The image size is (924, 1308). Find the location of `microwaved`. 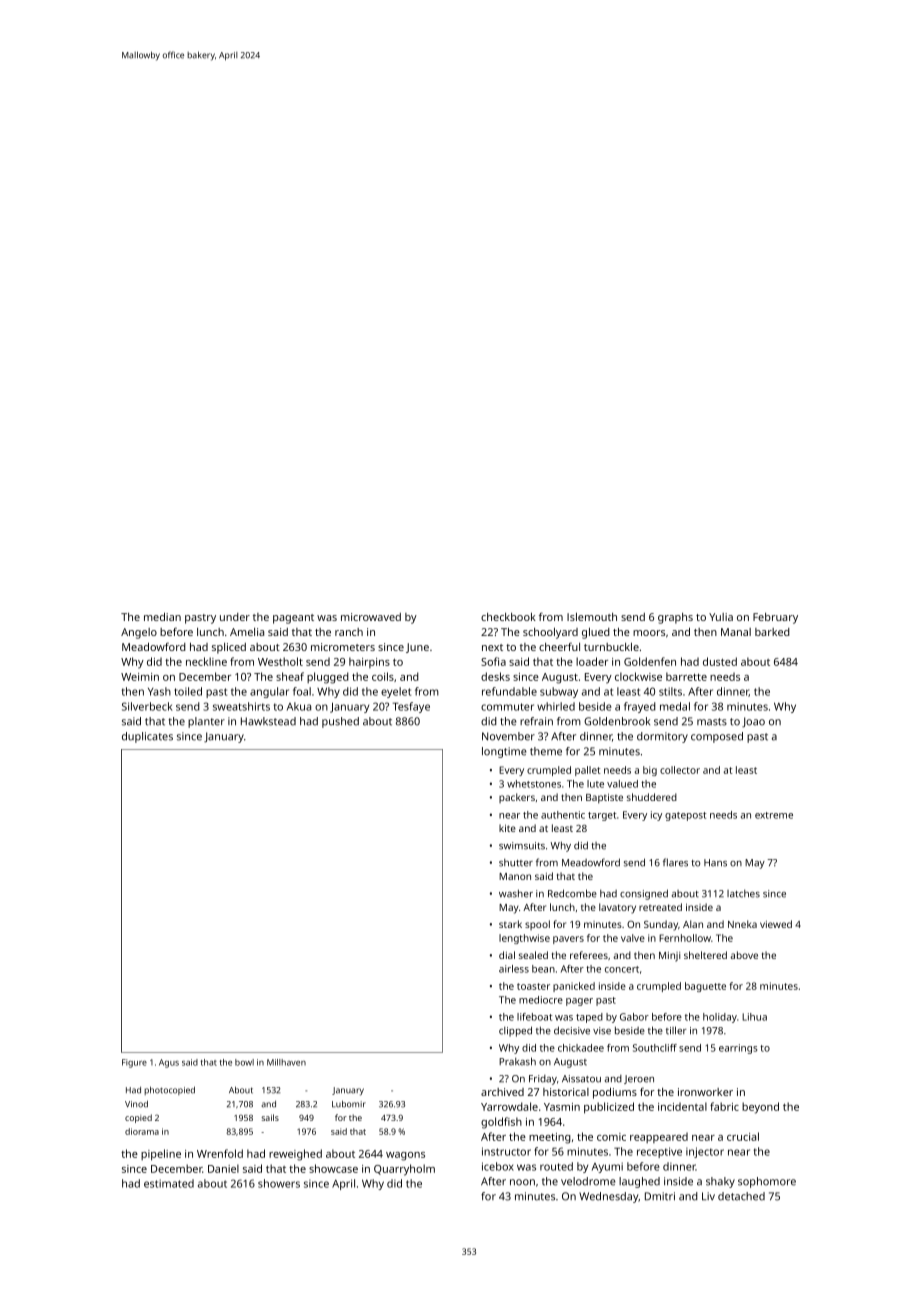

microwaved is located at coordinates (371, 617).
